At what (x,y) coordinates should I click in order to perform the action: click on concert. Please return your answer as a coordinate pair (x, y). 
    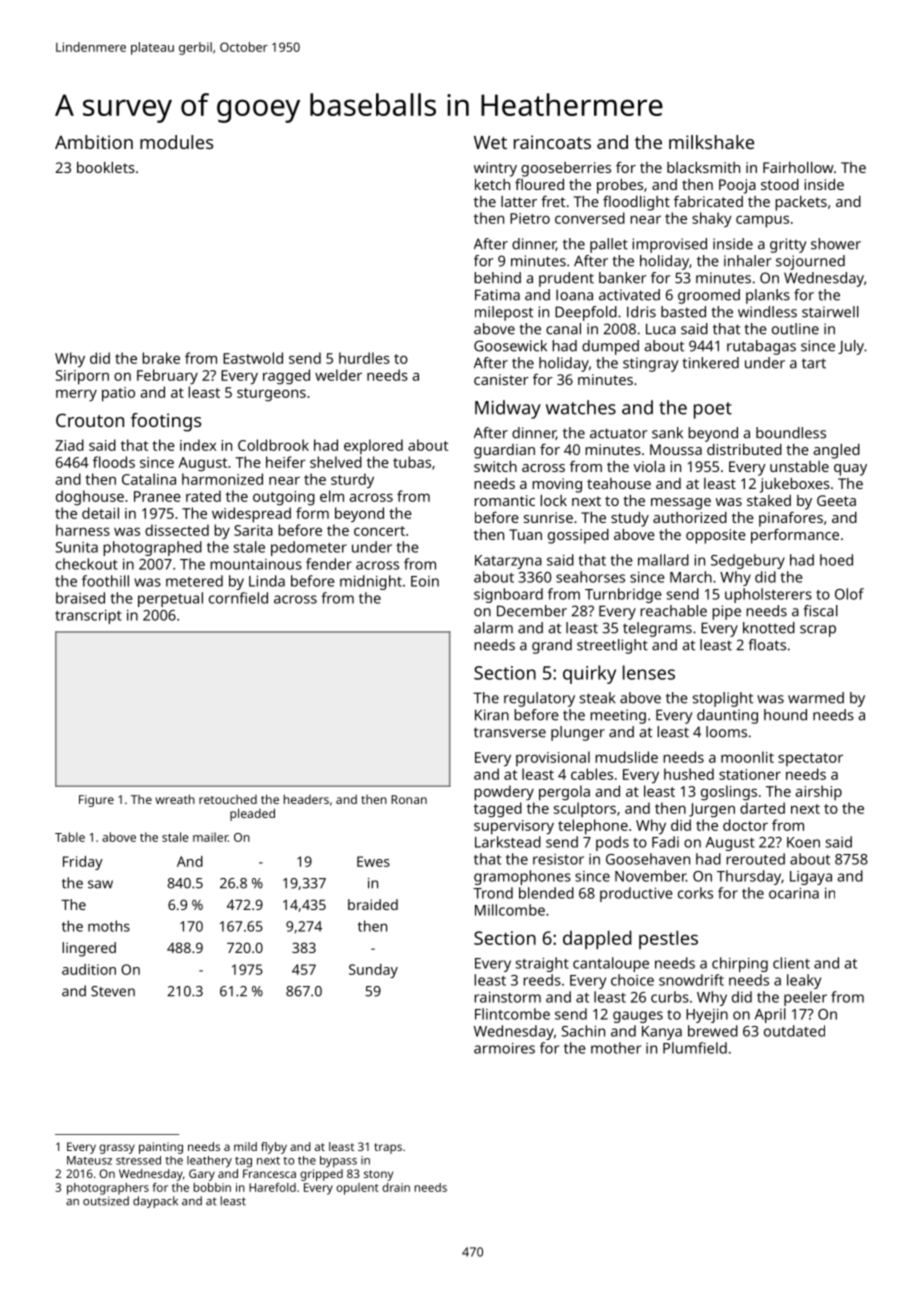
    Looking at the image, I should click on (379, 531).
